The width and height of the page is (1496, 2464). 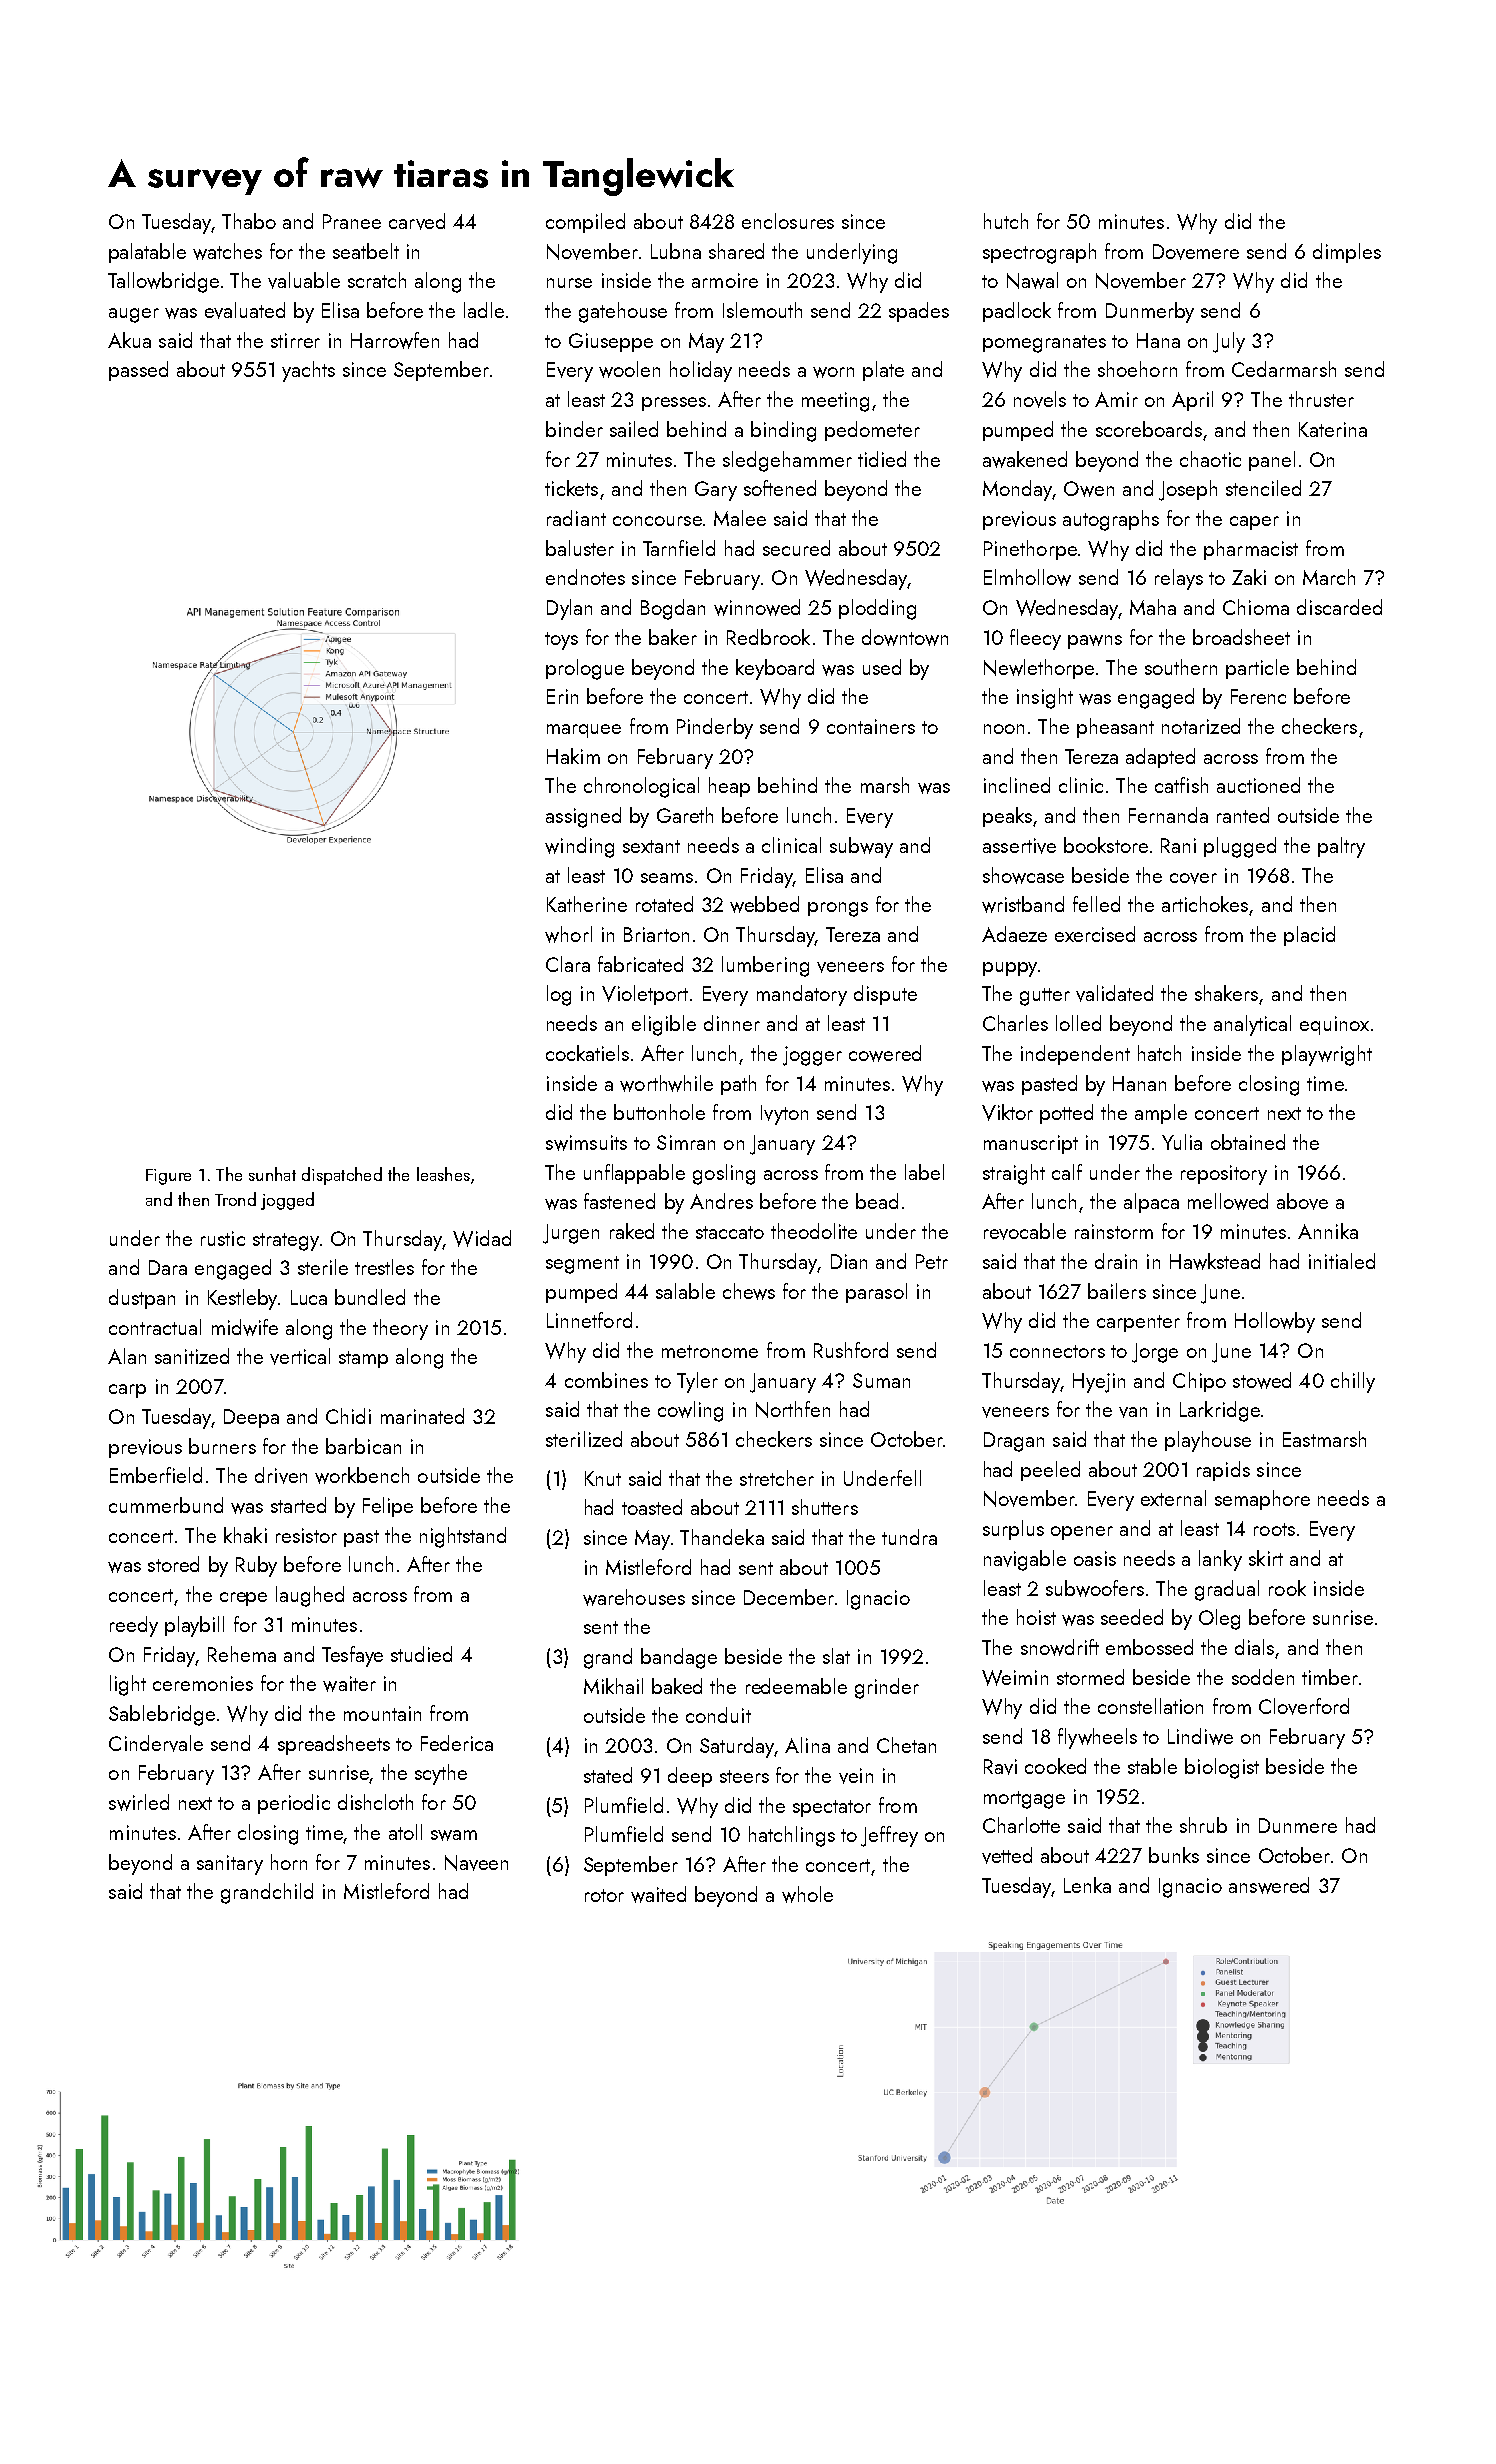 I want to click on evaluated, so click(x=245, y=310).
